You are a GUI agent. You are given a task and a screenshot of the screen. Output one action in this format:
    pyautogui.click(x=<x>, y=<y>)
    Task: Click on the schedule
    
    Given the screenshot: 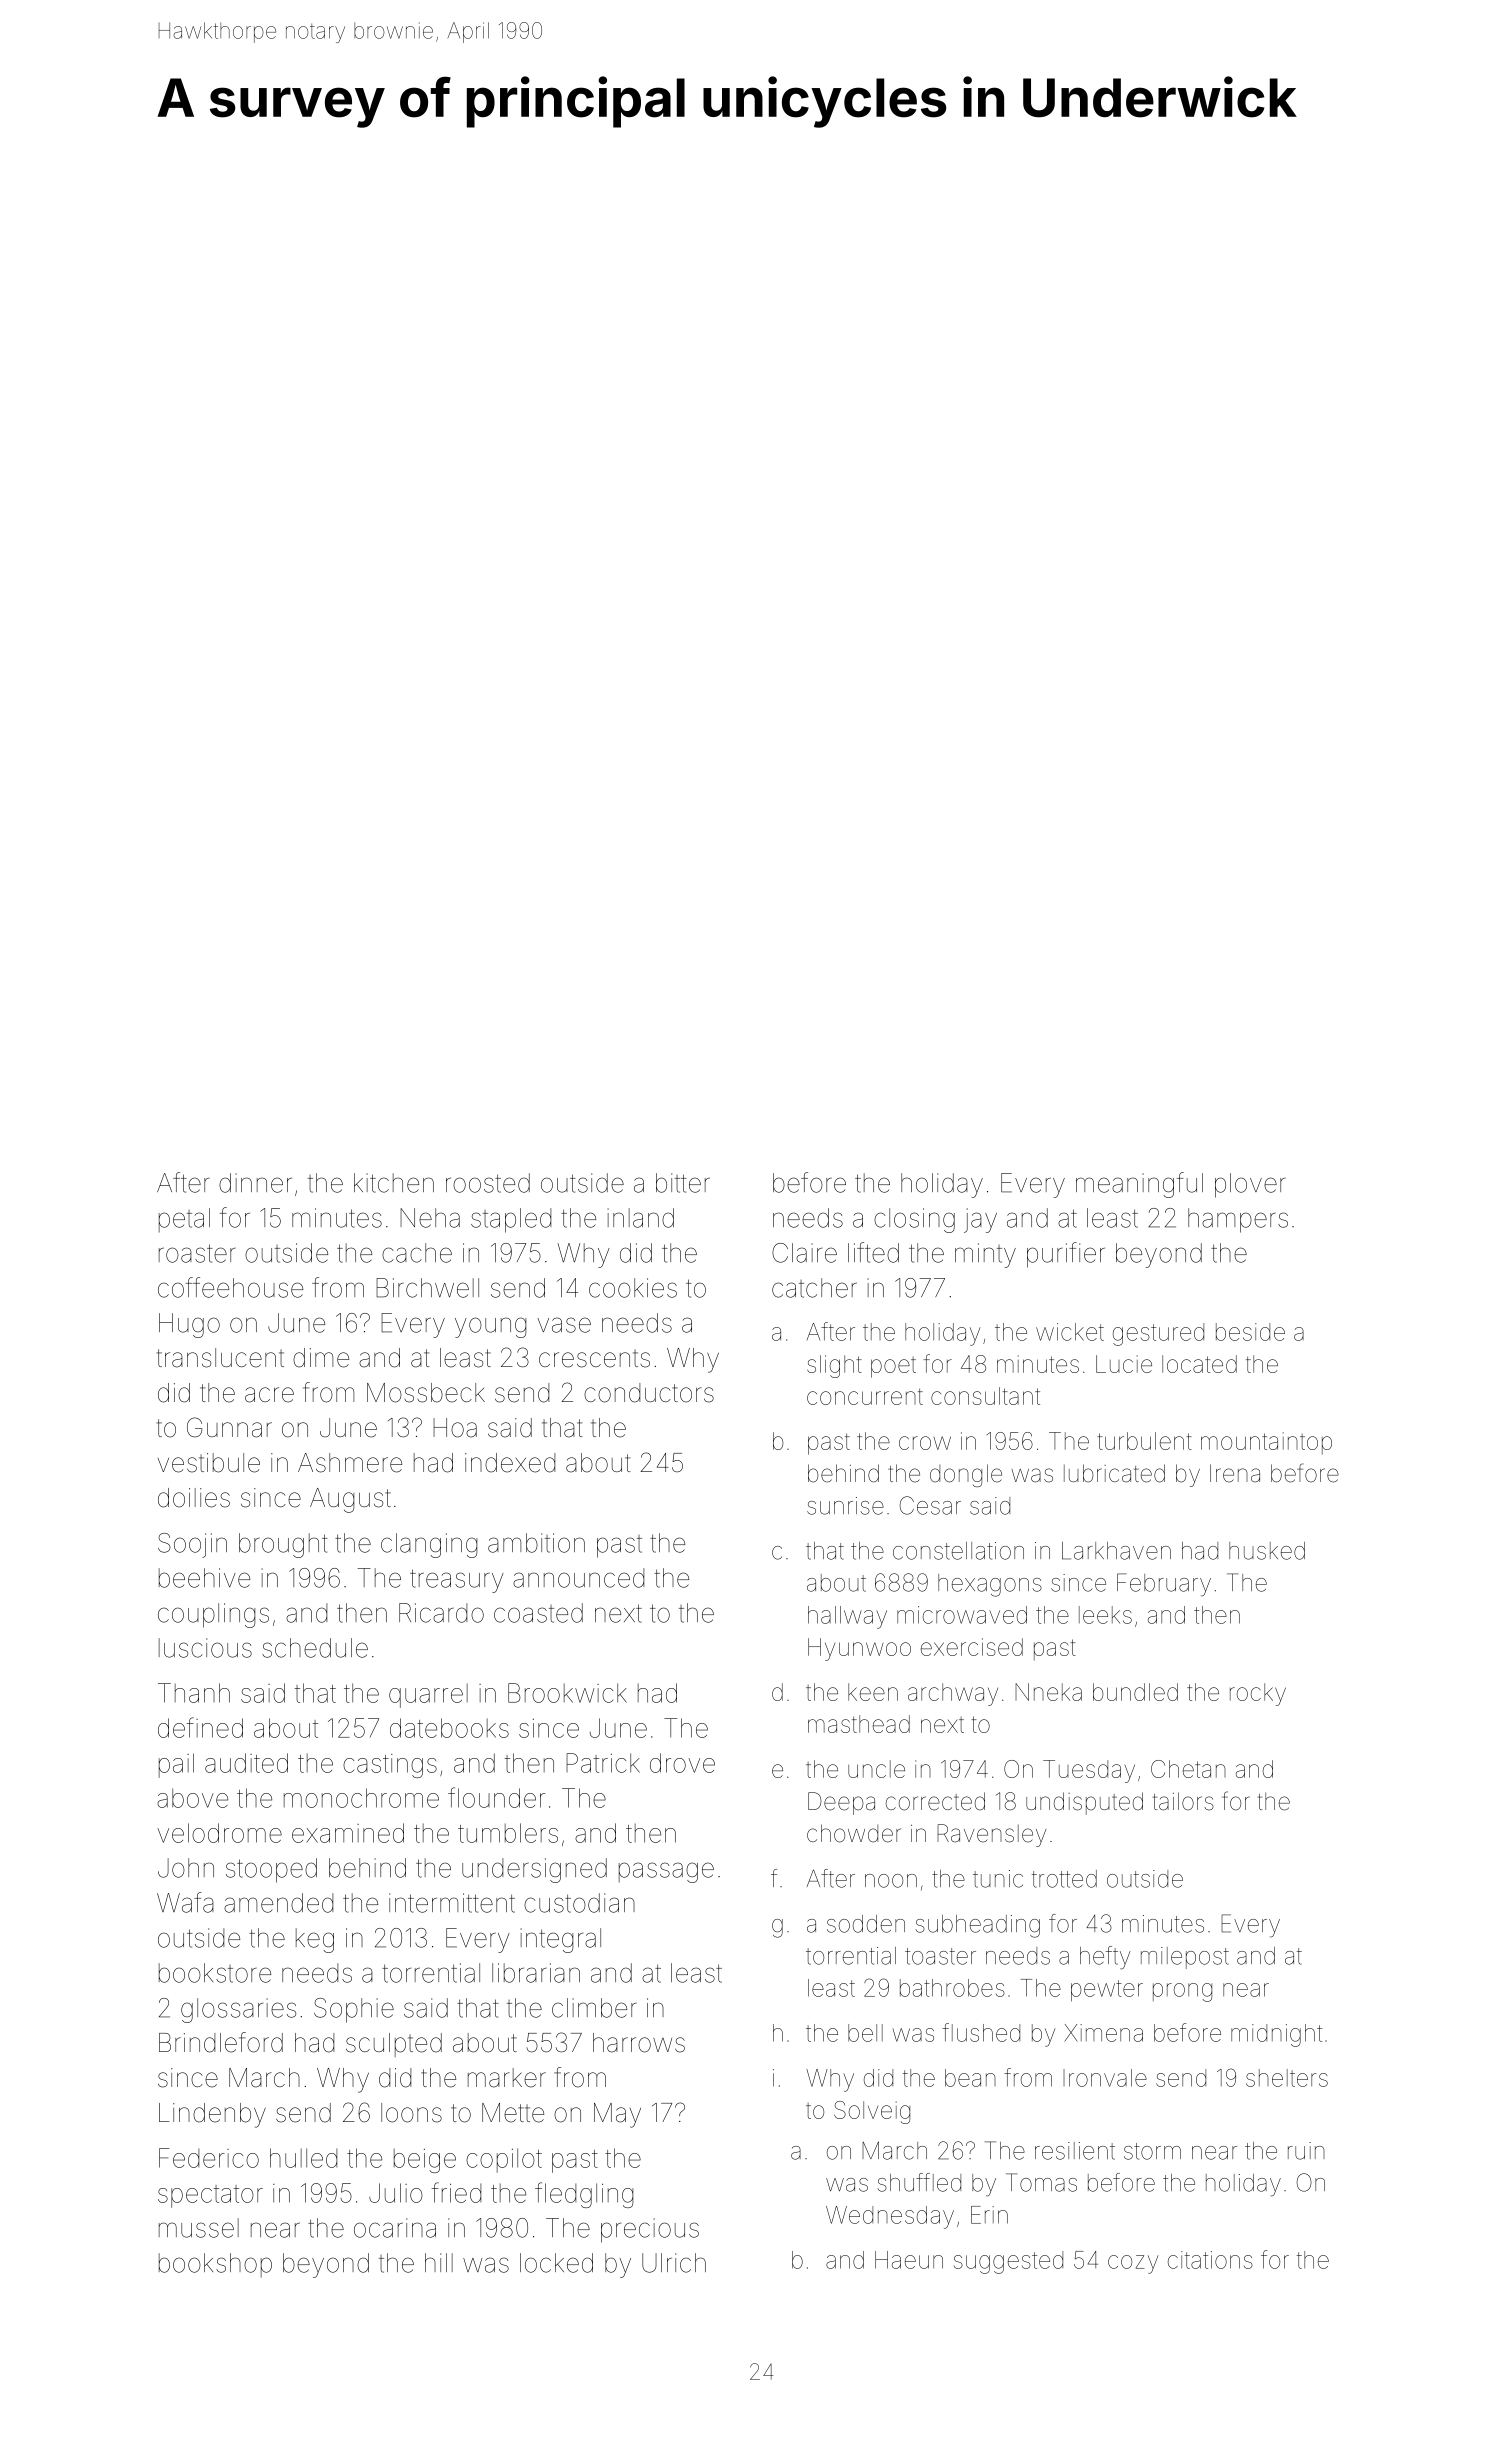 What is the action you would take?
    pyautogui.click(x=315, y=1648)
